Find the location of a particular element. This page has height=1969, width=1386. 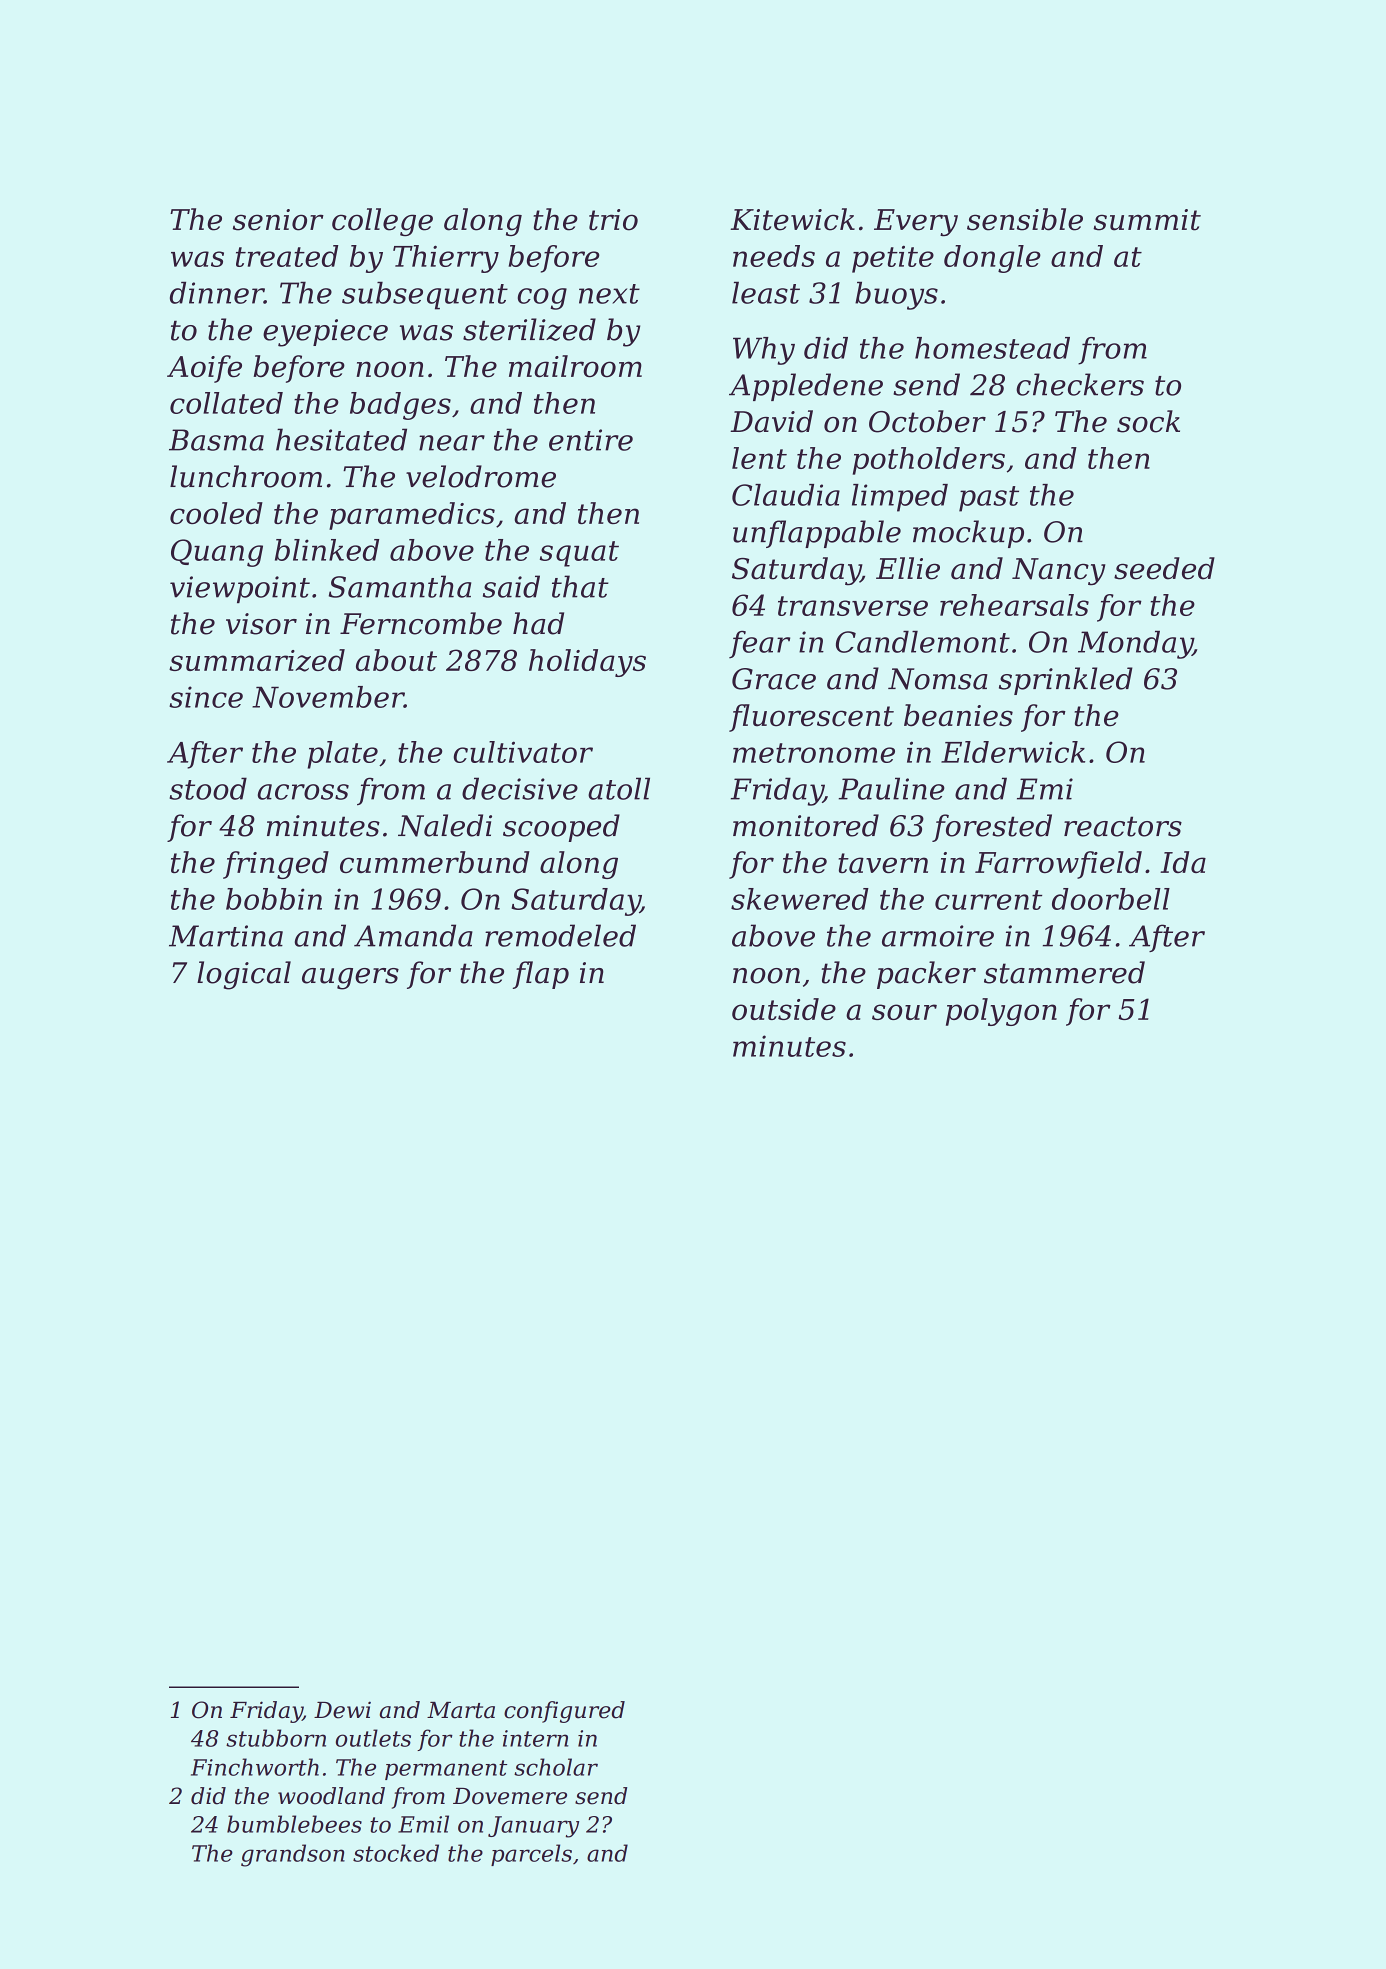

hesitated is located at coordinates (341, 439).
